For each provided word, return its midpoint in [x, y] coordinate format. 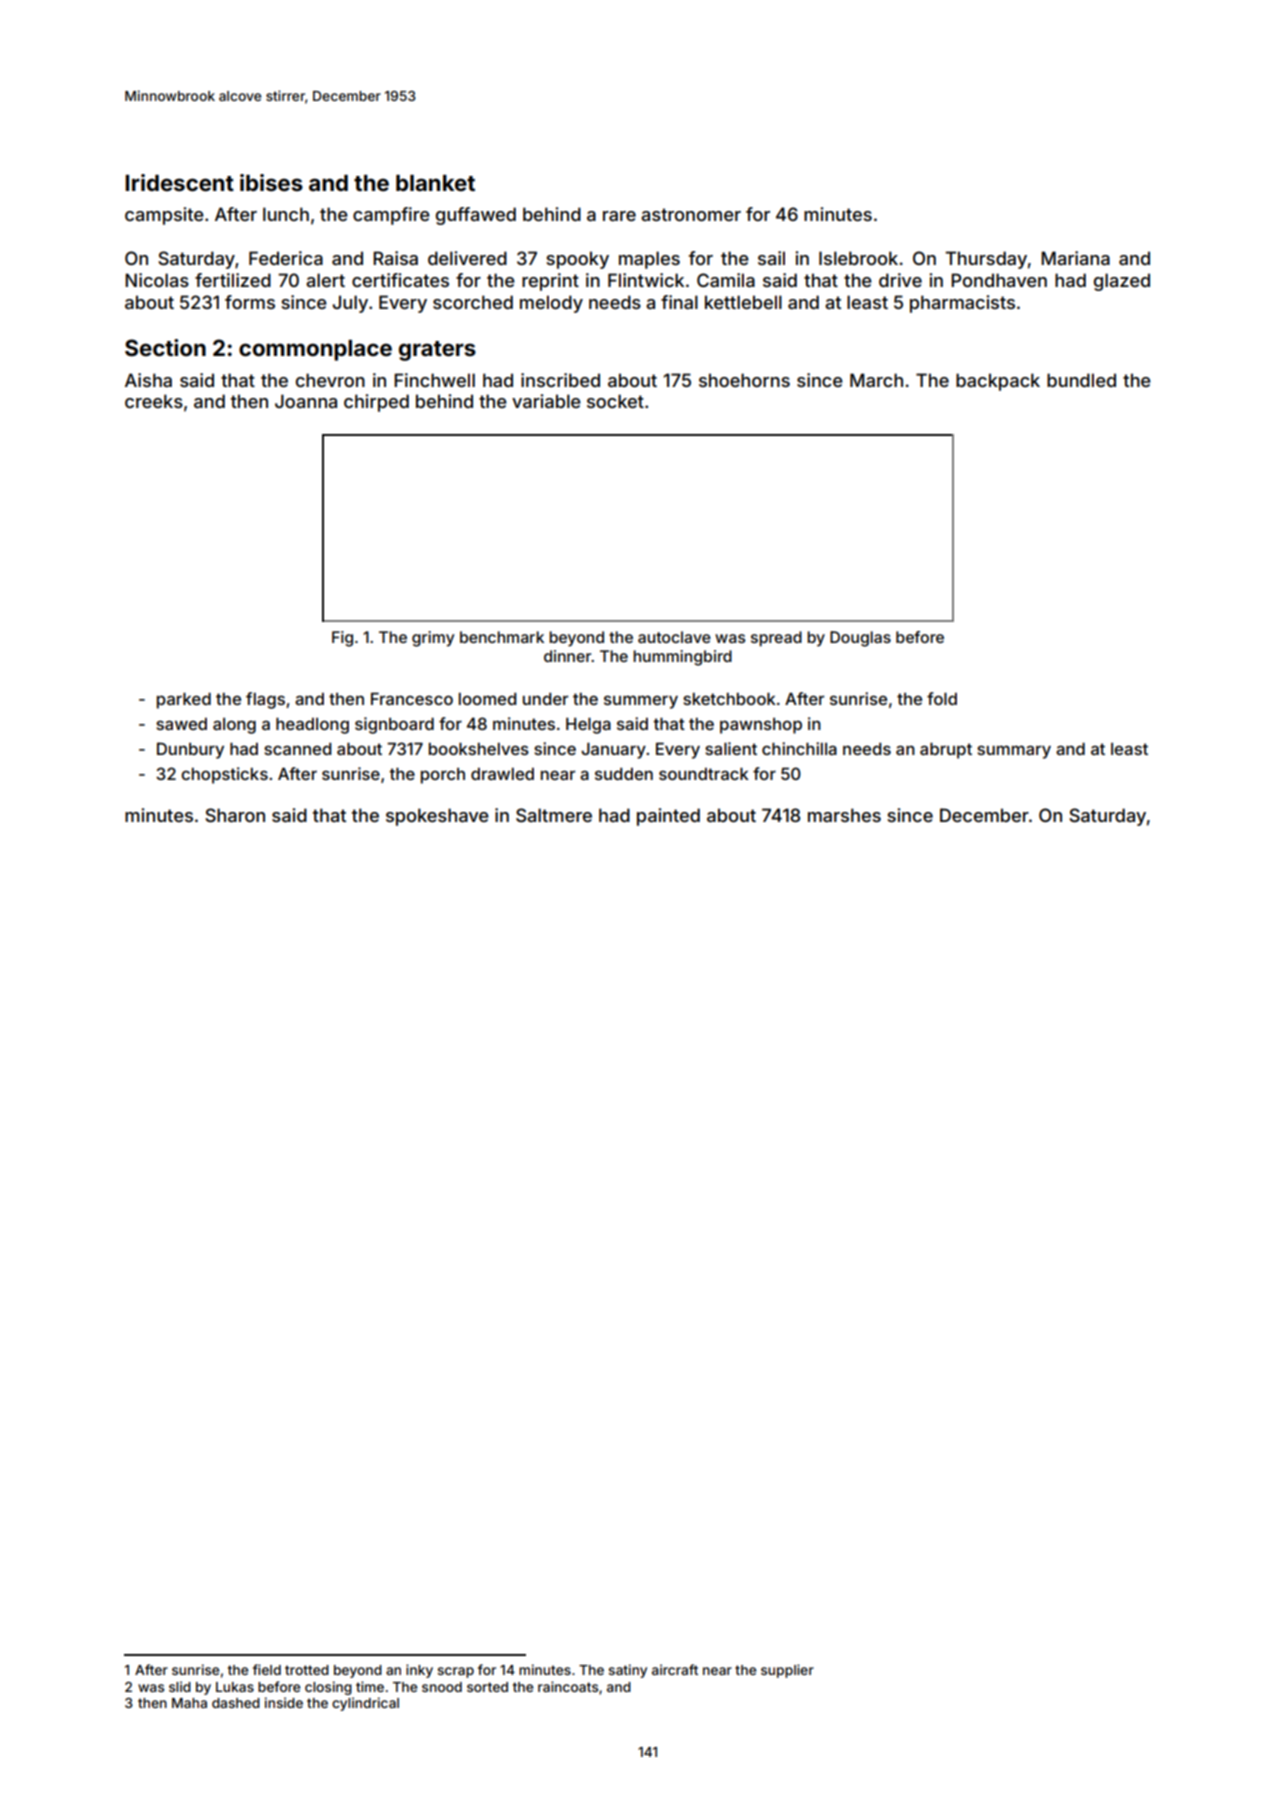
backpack [998, 382]
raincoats [568, 1686]
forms [250, 302]
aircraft [675, 1669]
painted [668, 817]
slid [180, 1686]
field [267, 1669]
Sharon [235, 815]
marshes [844, 815]
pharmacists [962, 304]
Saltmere [554, 815]
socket [615, 401]
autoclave [674, 637]
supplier [787, 1671]
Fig [342, 639]
